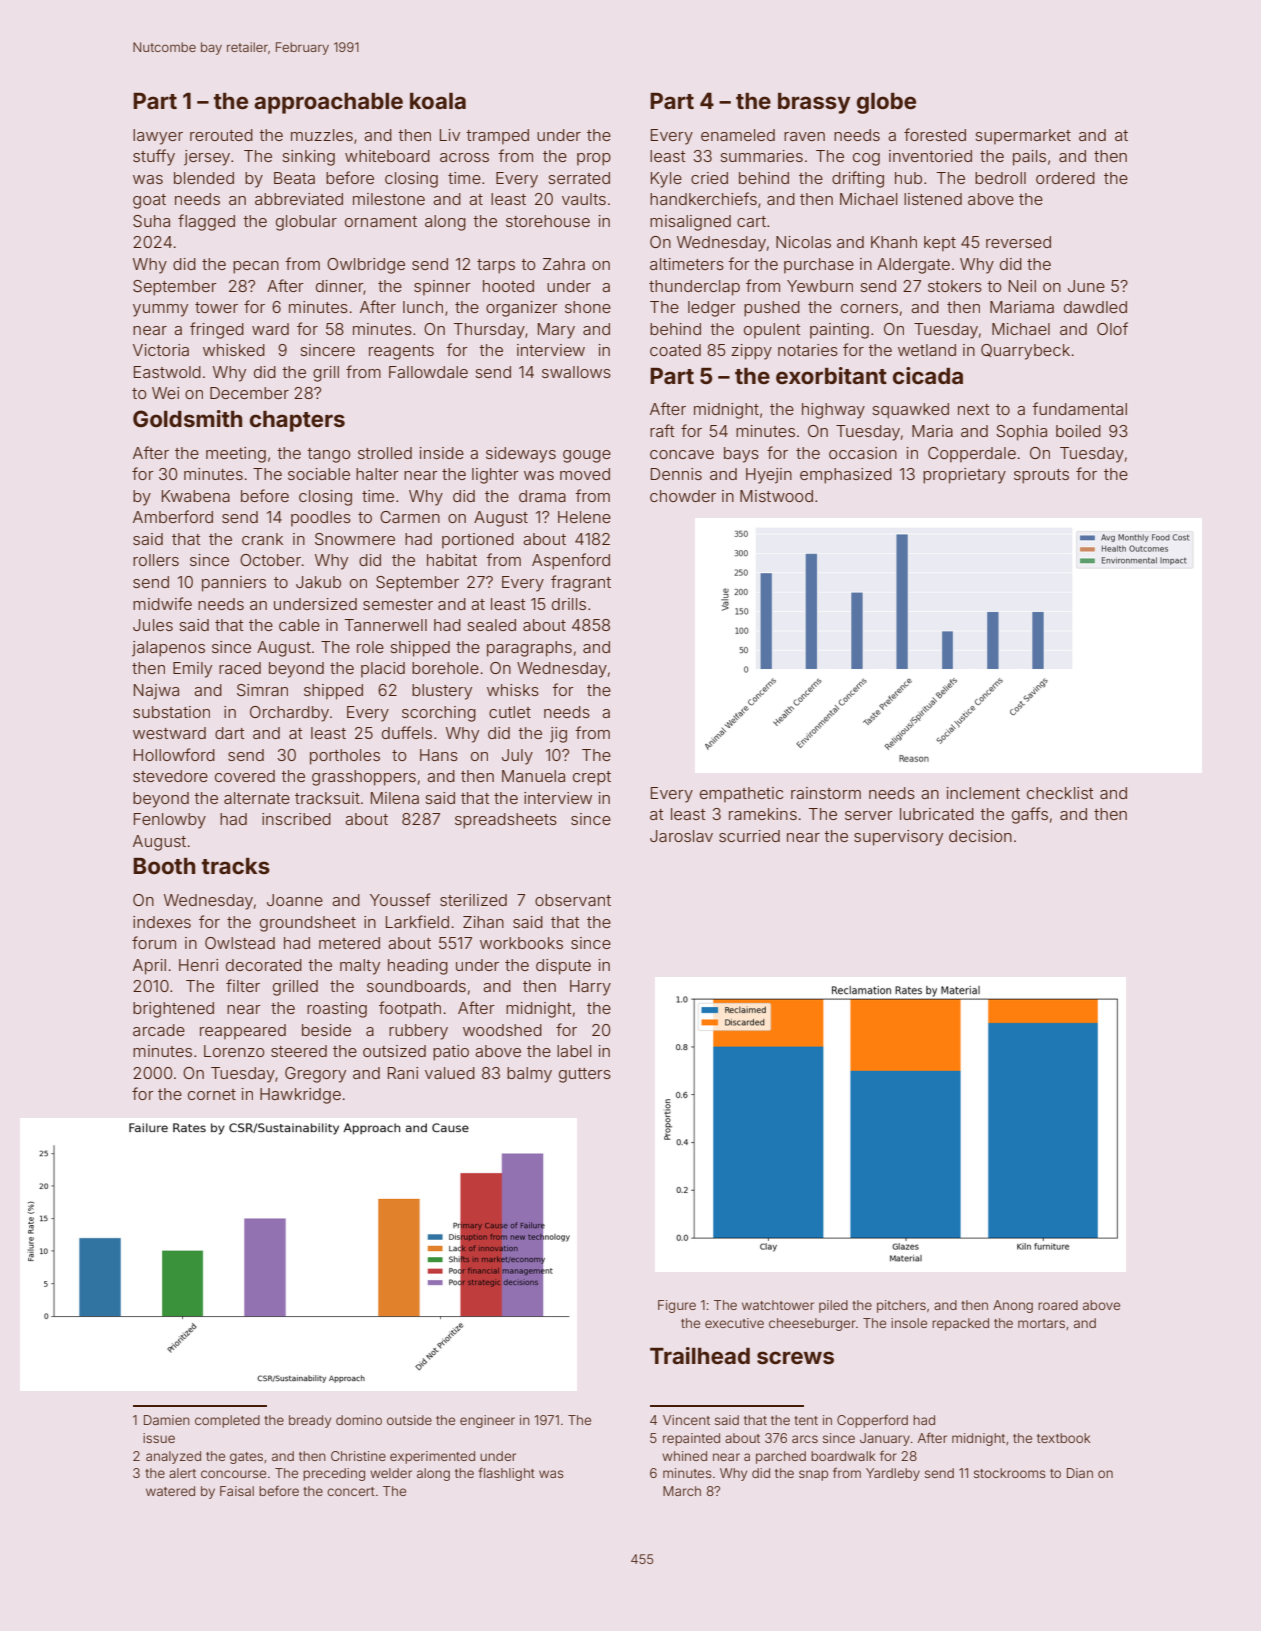  I want to click on Suha, so click(151, 221).
